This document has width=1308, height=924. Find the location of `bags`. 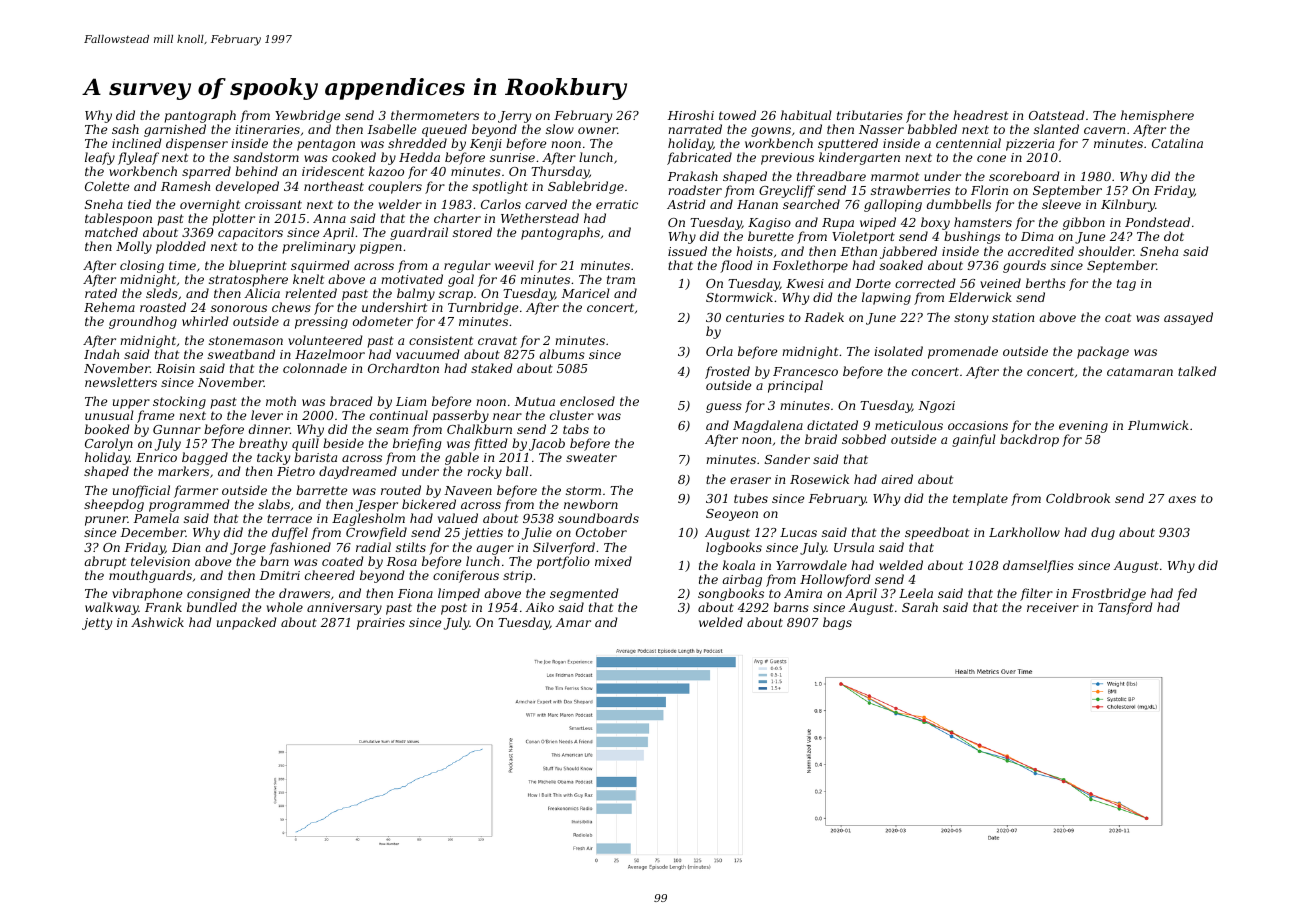

bags is located at coordinates (837, 623).
